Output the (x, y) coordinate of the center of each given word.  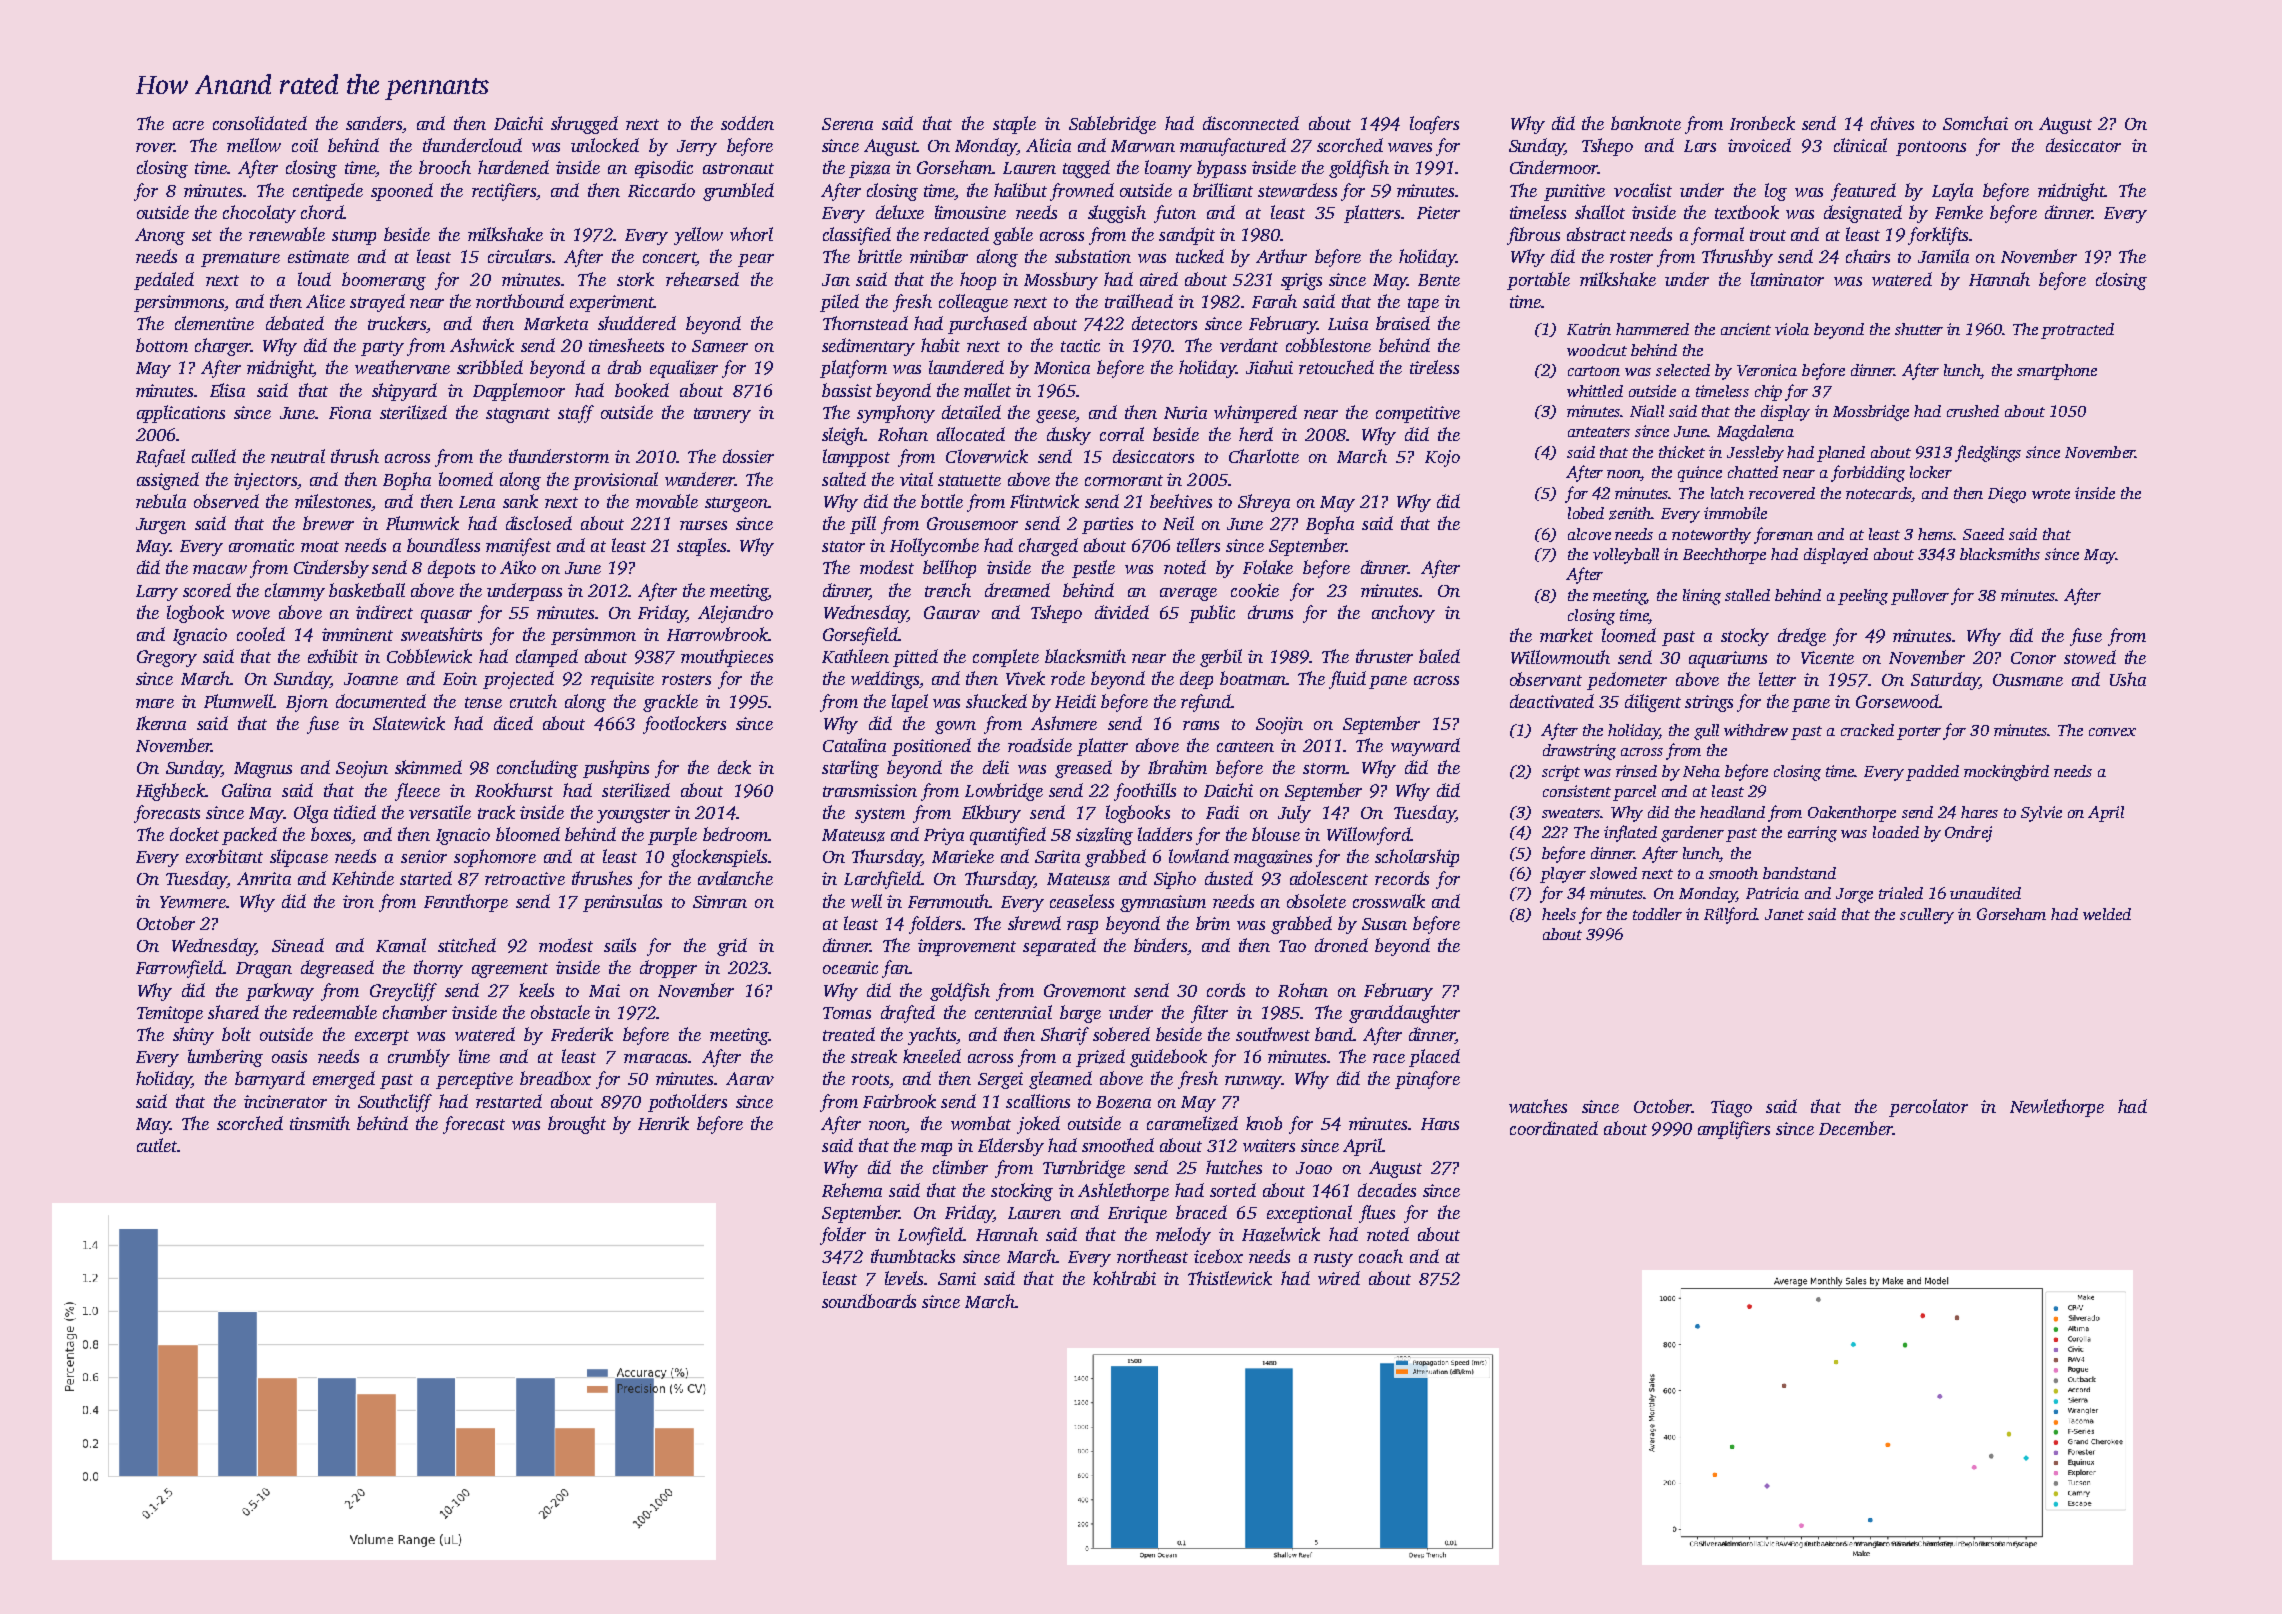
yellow (698, 236)
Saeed (1983, 534)
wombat (981, 1123)
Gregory (167, 658)
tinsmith (320, 1123)
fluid (1347, 680)
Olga (311, 814)
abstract (1596, 234)
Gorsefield (860, 636)
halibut (1020, 190)
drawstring (1579, 752)
